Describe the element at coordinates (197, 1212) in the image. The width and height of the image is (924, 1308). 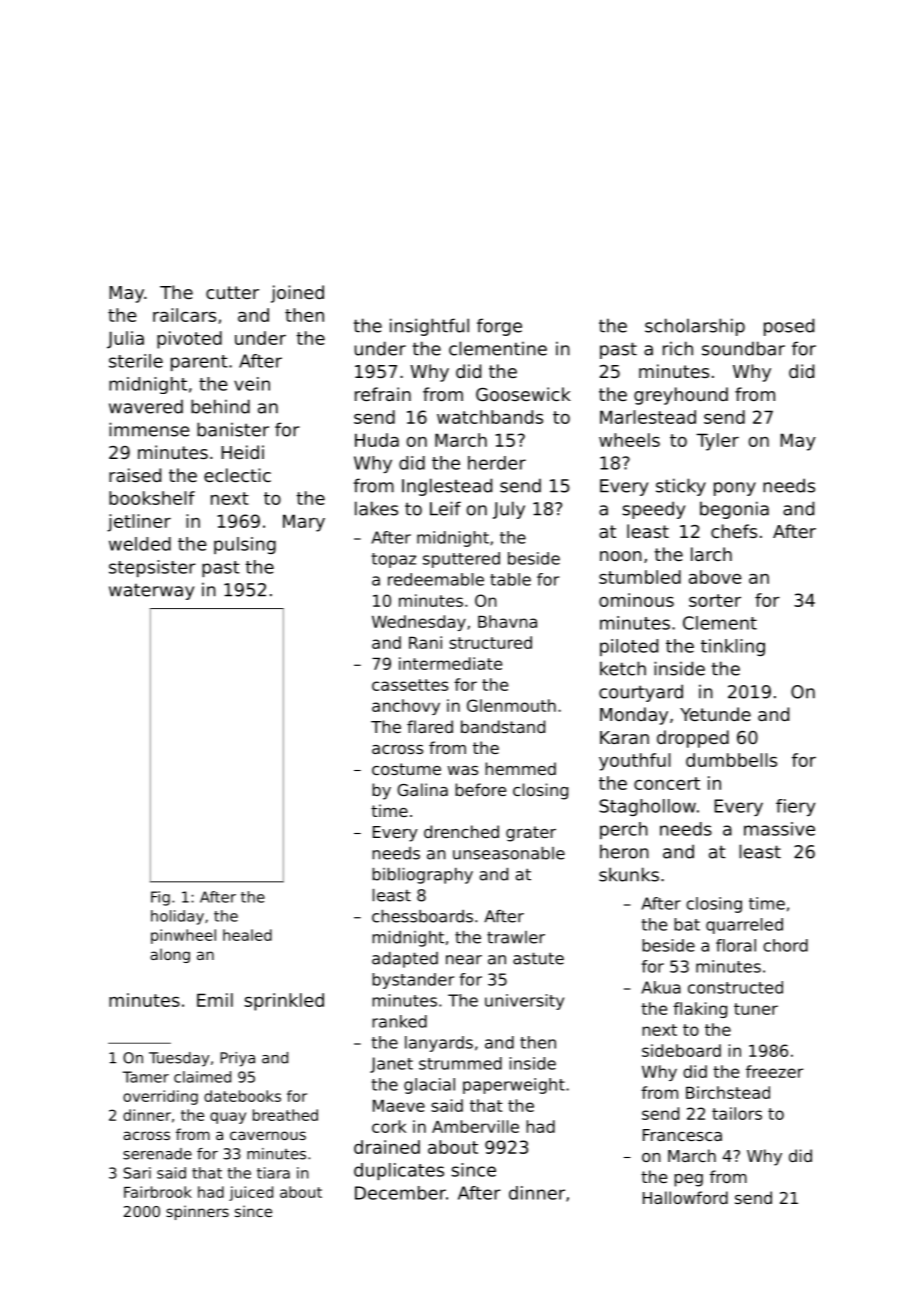
I see `spinners` at that location.
